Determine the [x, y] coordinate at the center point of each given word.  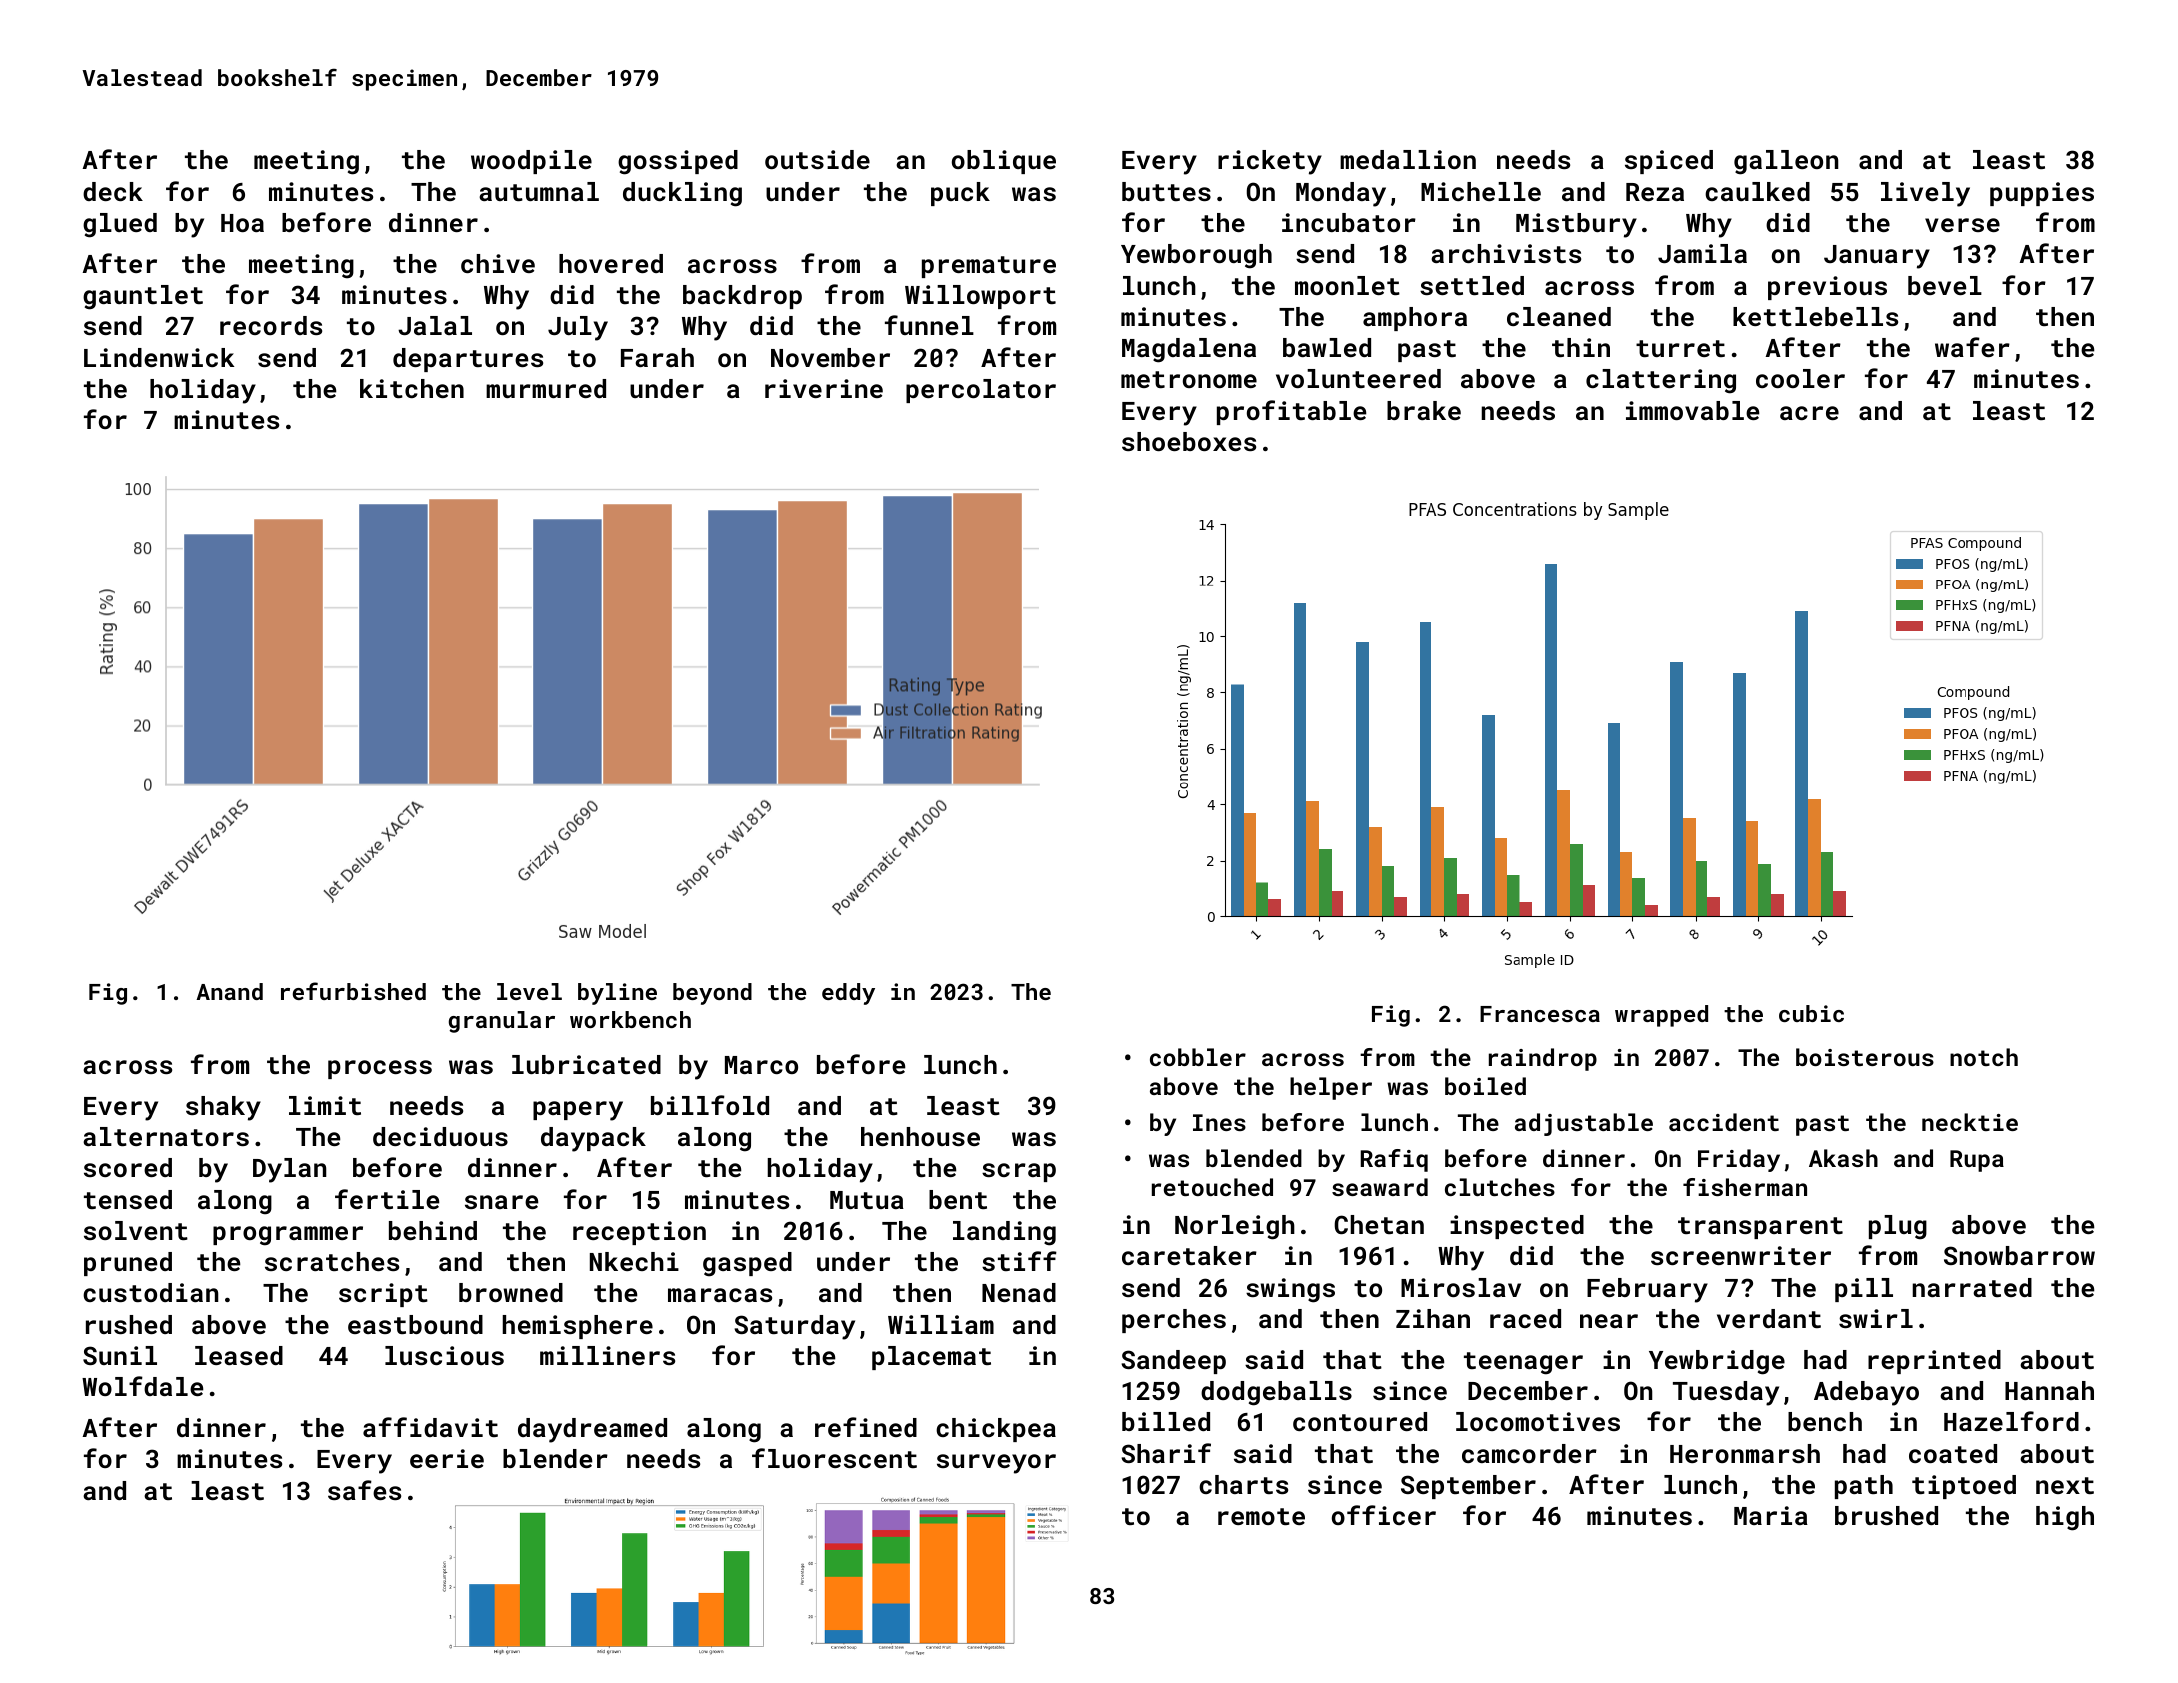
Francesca [1540, 1014]
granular [502, 1022]
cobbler [1198, 1057]
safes [364, 1490]
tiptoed [1964, 1487]
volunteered [1358, 378]
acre [1809, 413]
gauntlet [143, 297]
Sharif [1166, 1453]
